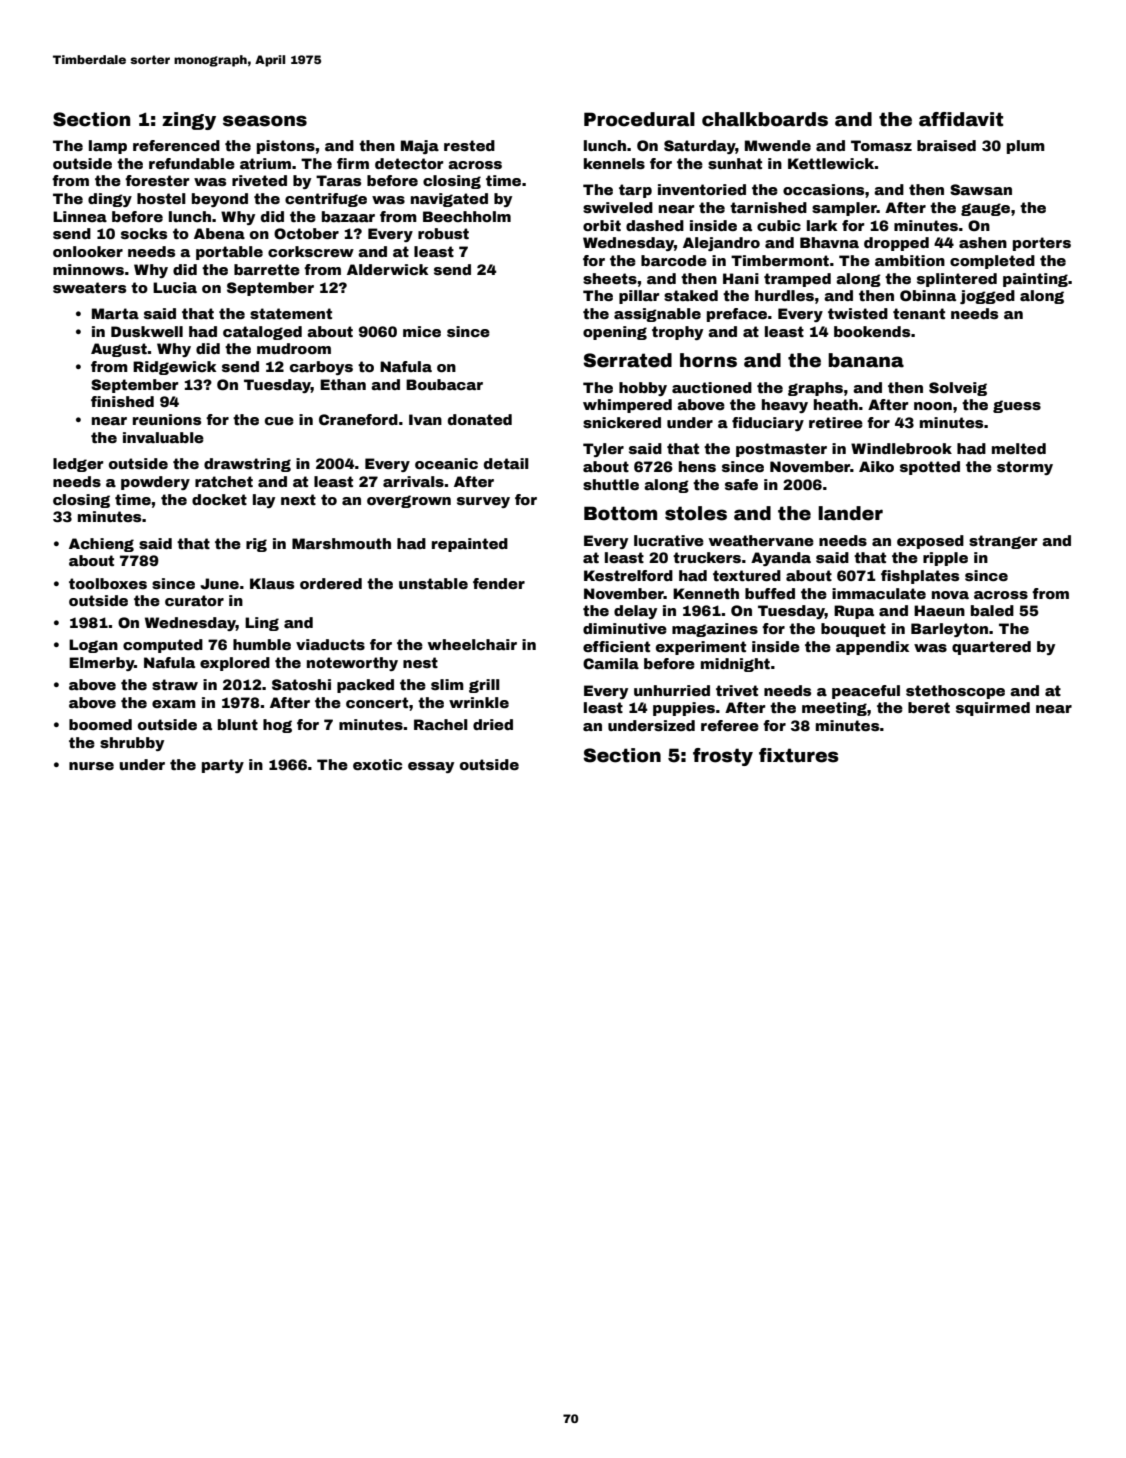 This document has width=1126, height=1458. What do you see at coordinates (157, 180) in the document?
I see `forester` at bounding box center [157, 180].
